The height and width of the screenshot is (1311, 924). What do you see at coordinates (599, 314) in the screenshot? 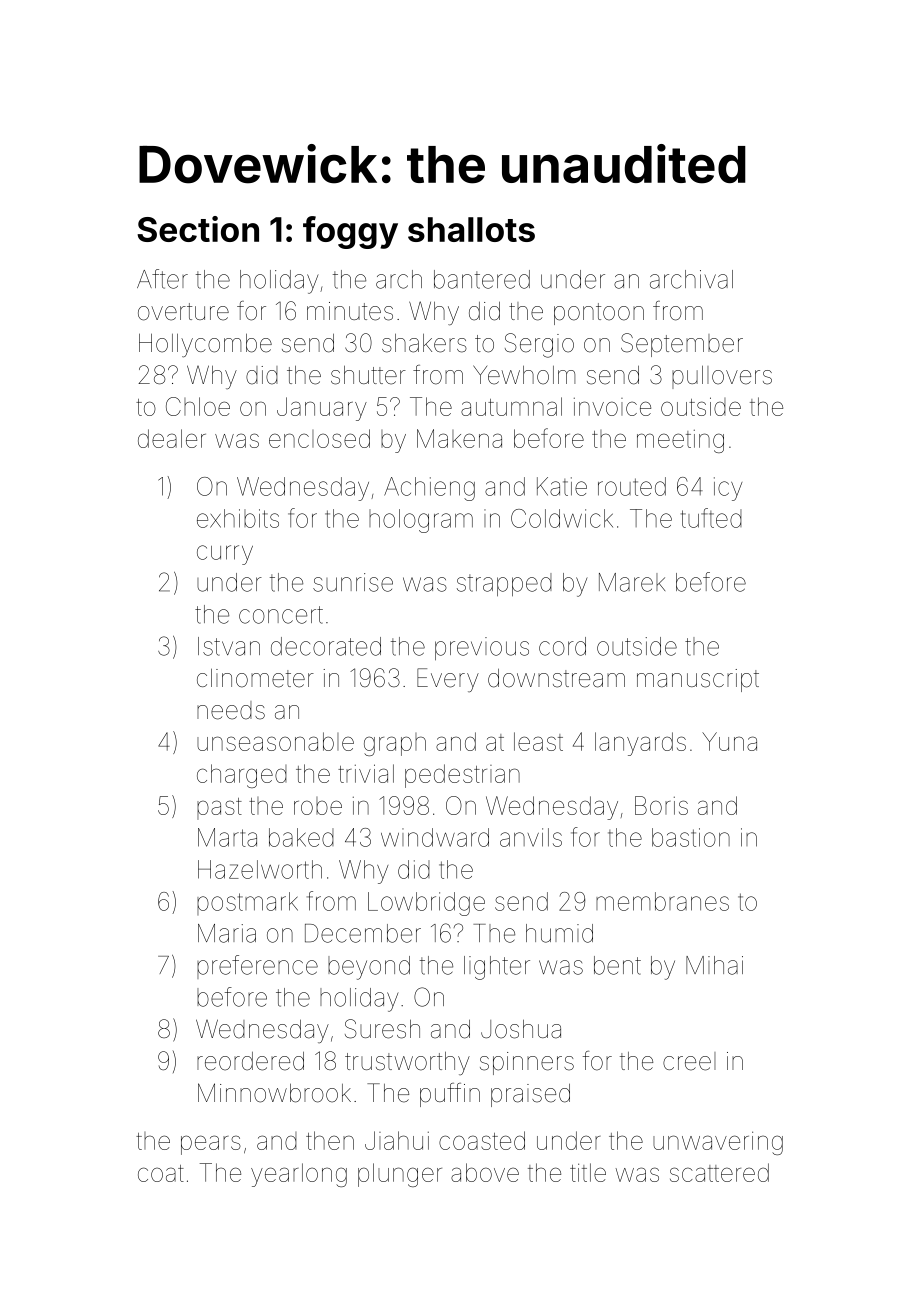
I see `pontoon` at bounding box center [599, 314].
